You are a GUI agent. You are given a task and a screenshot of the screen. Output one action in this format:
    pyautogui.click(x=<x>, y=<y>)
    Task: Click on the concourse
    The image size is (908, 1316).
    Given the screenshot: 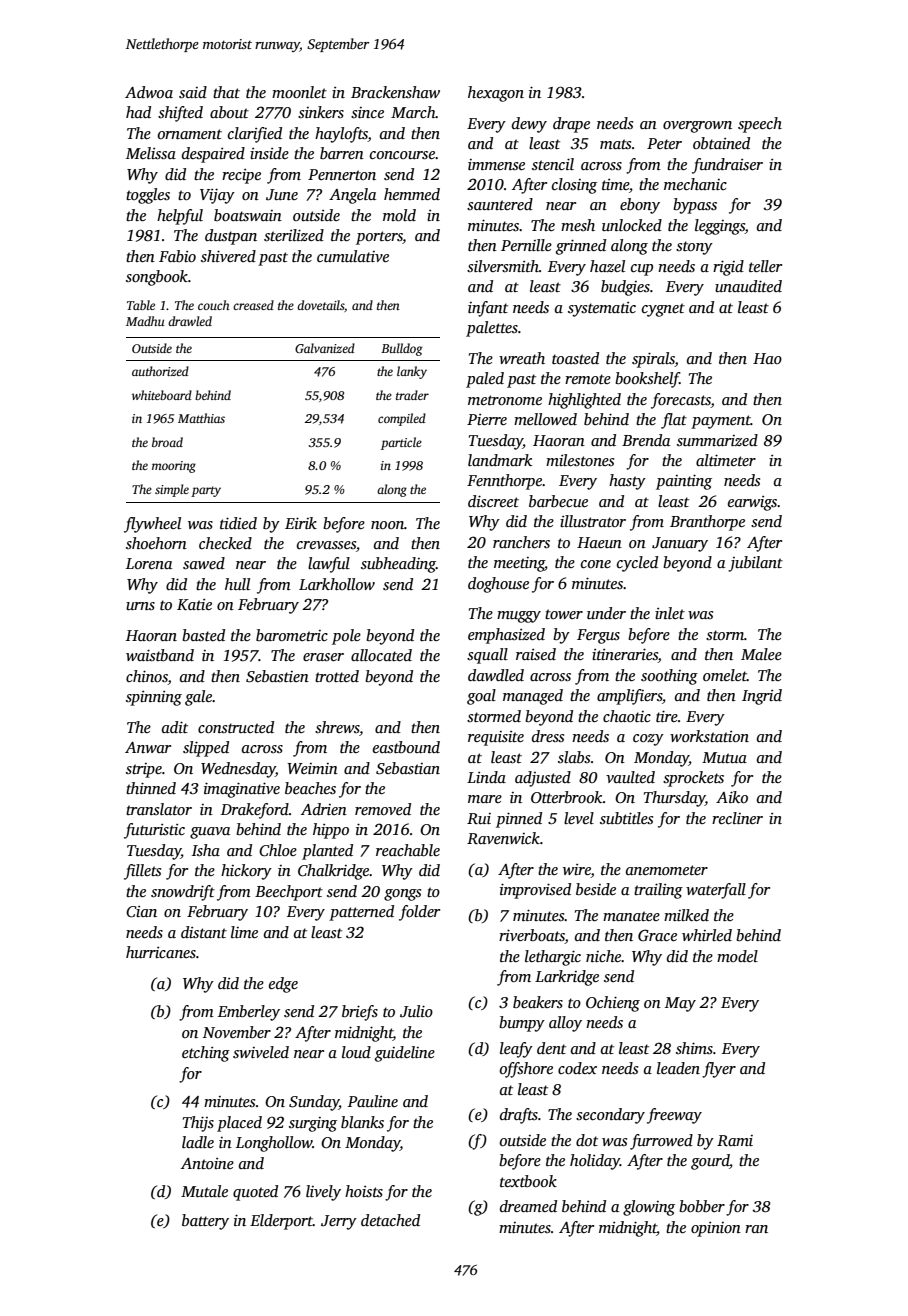 What is the action you would take?
    pyautogui.click(x=403, y=155)
